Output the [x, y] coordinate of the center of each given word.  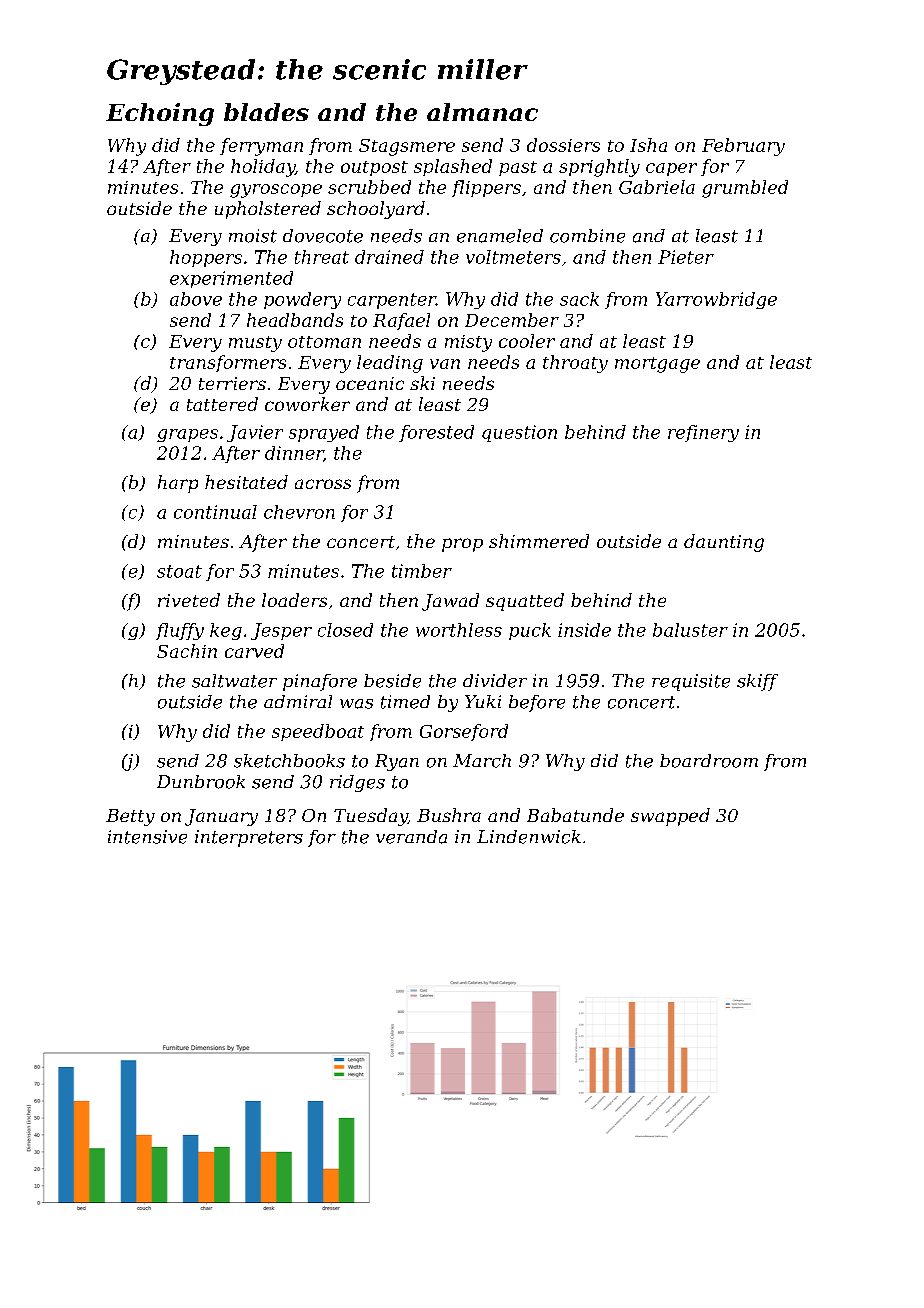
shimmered [539, 541]
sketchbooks [289, 761]
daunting [724, 543]
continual [215, 512]
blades [266, 112]
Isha [648, 145]
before [537, 703]
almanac [482, 112]
